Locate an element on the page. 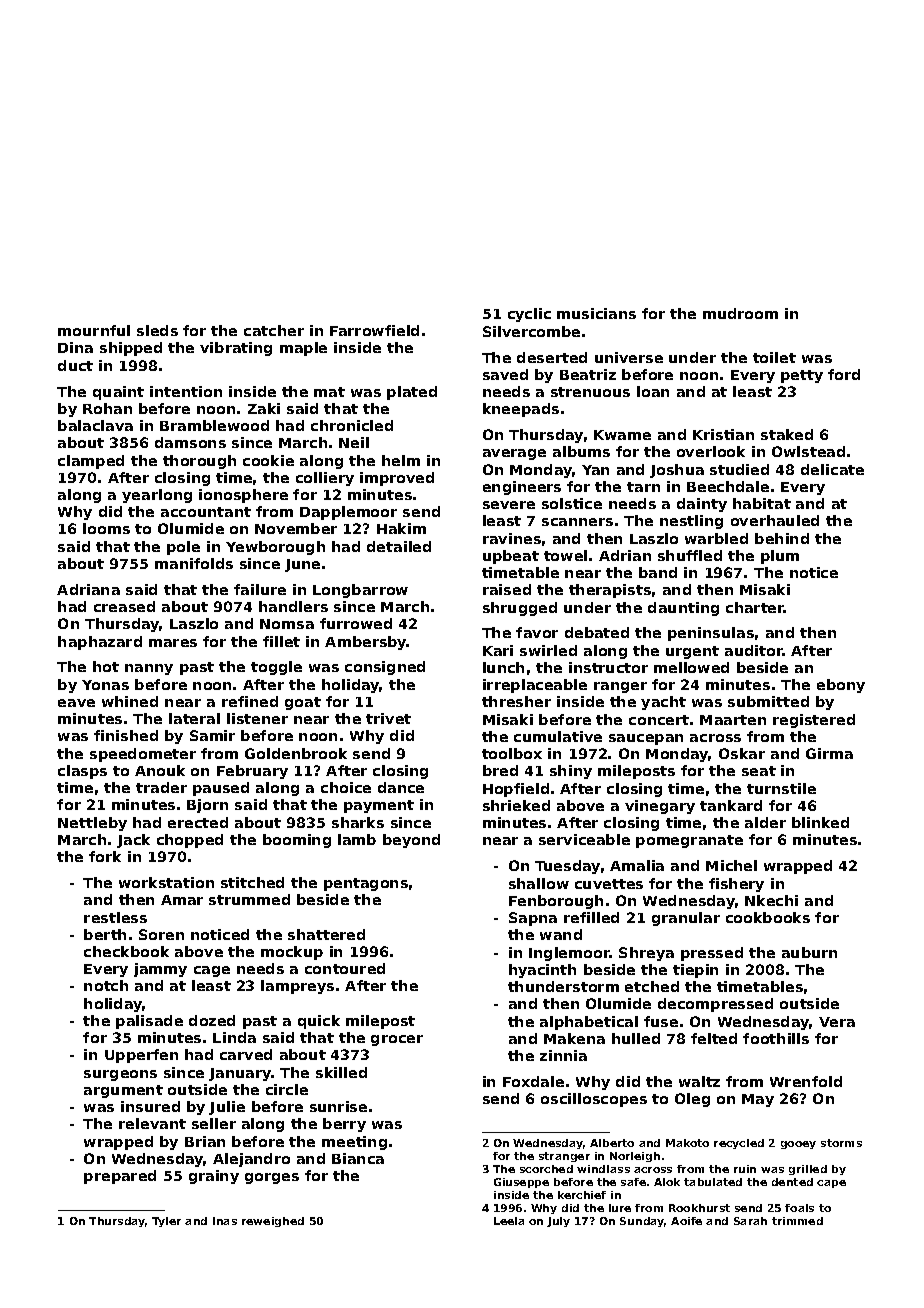 Image resolution: width=924 pixels, height=1308 pixels. grocer is located at coordinates (397, 1040).
